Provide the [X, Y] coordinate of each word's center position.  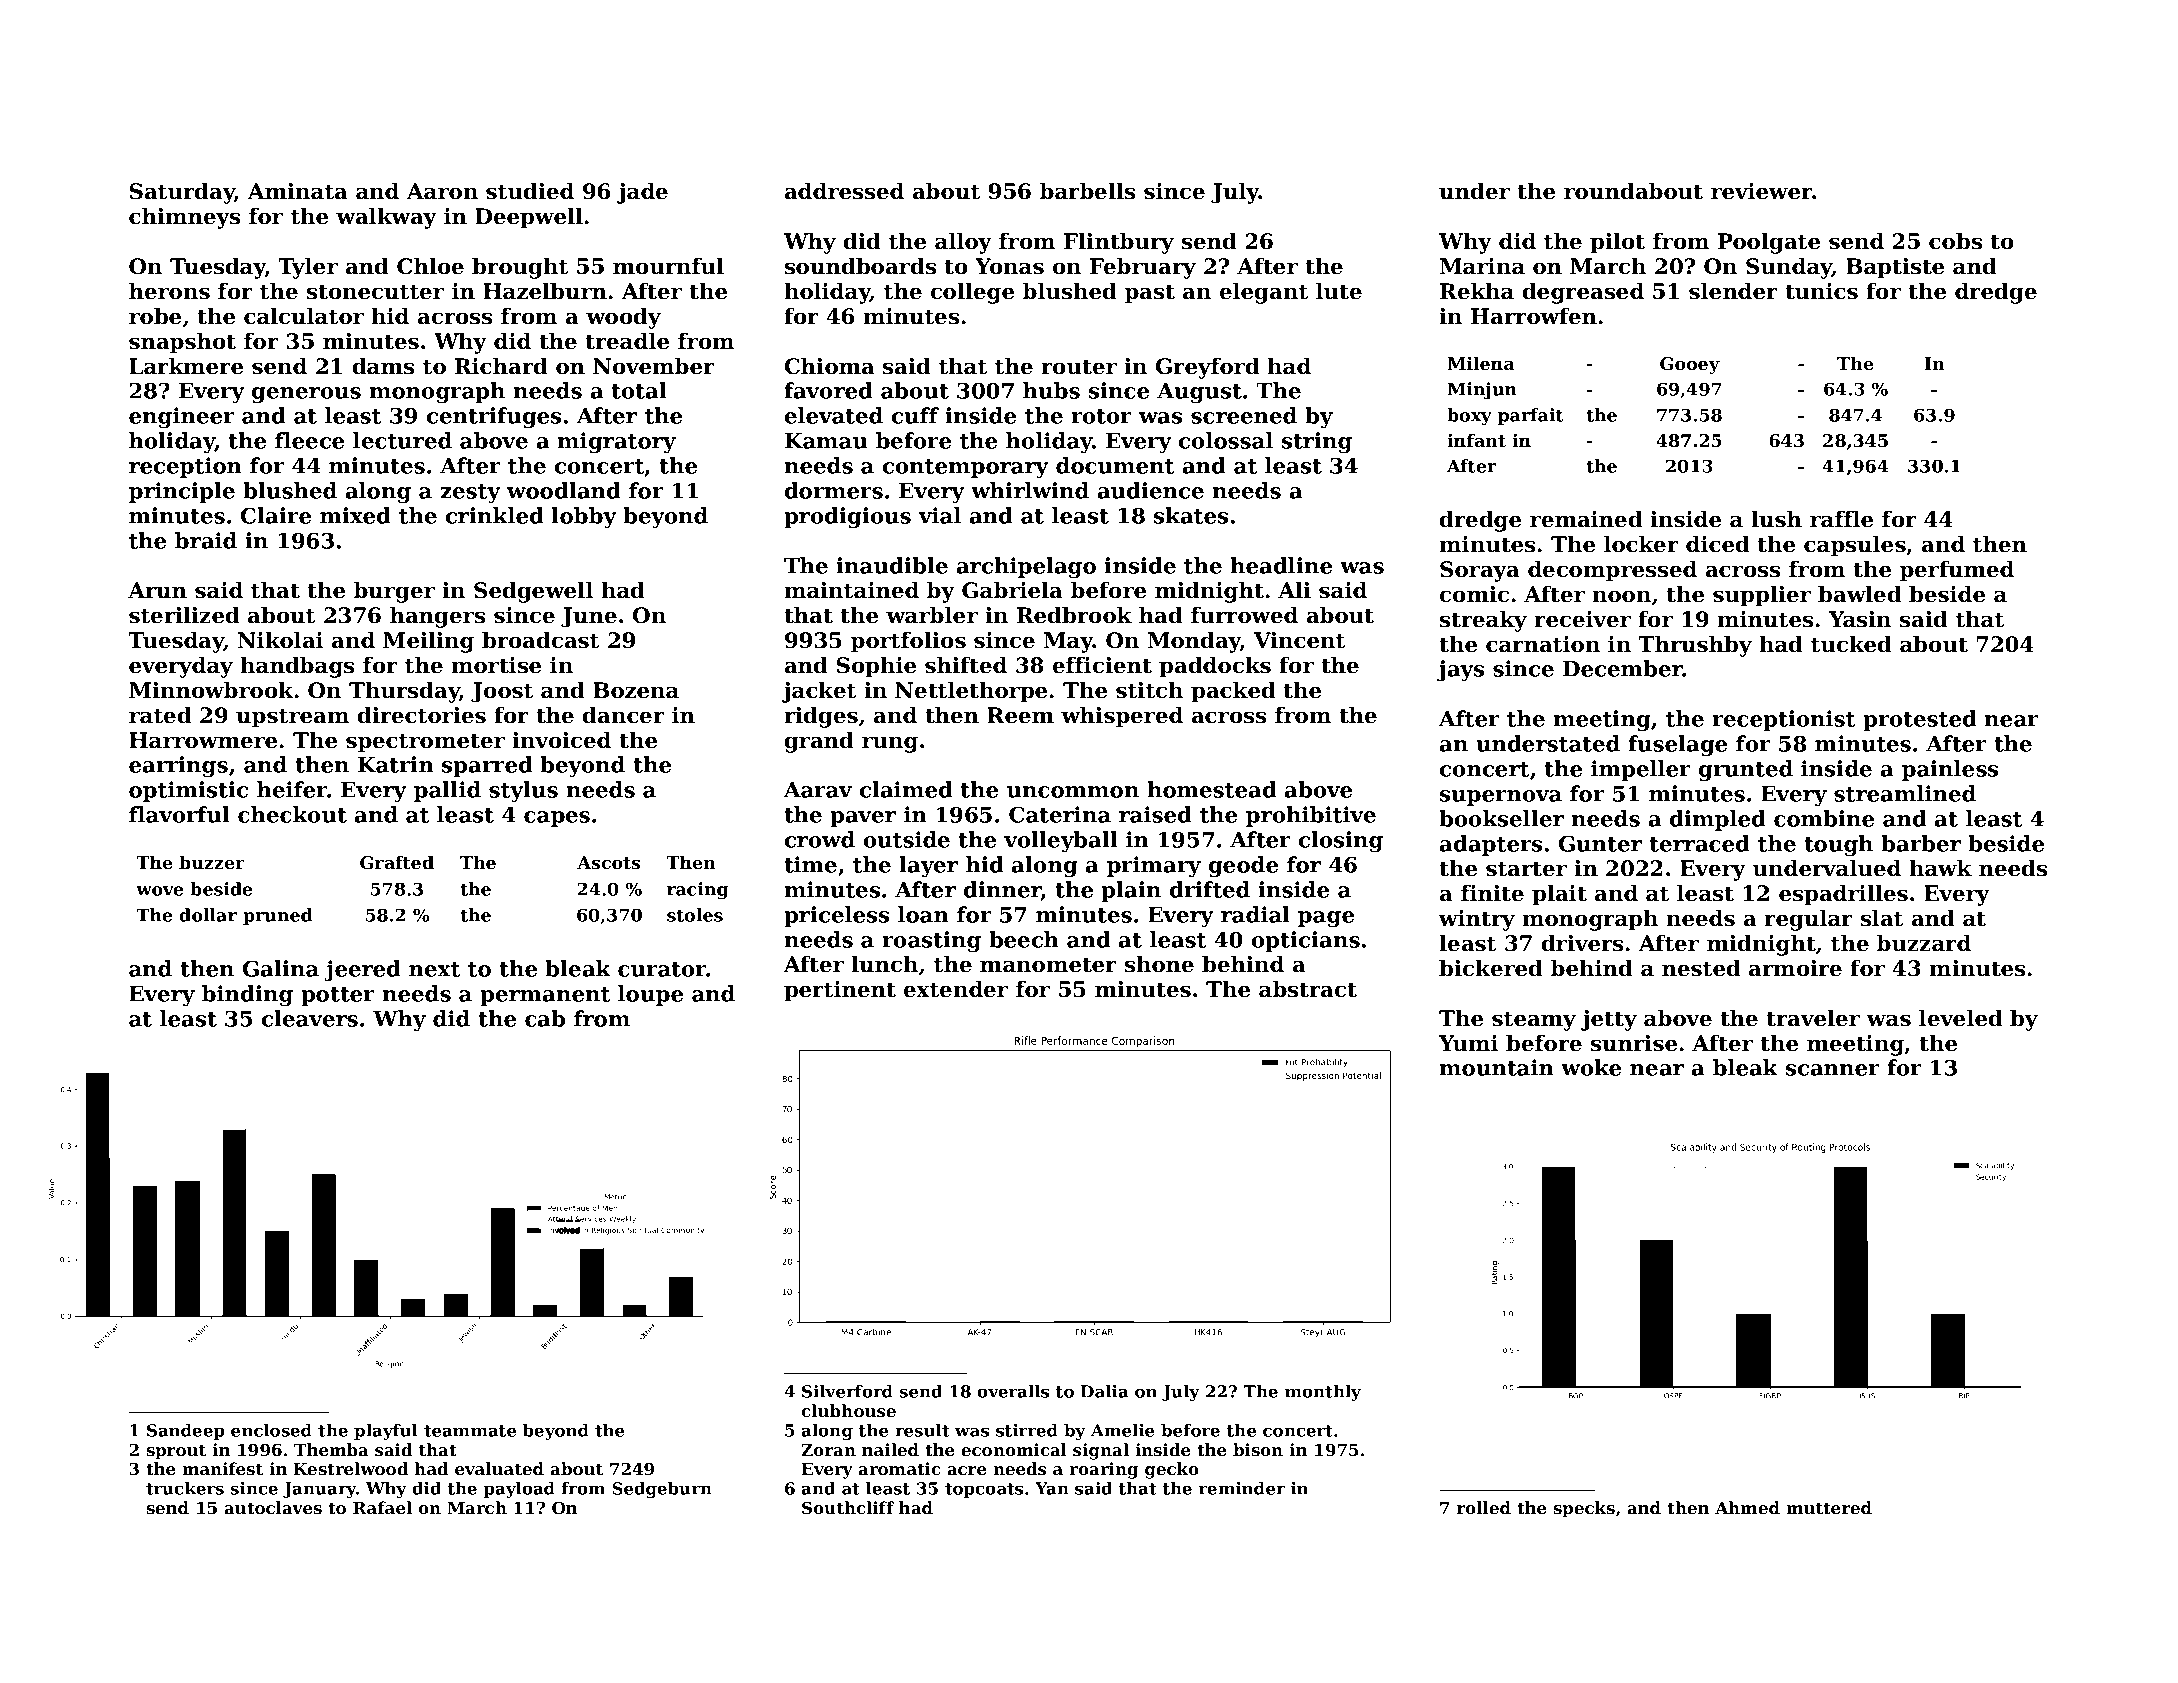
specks [1584, 1509]
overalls [1013, 1391]
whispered [1122, 717]
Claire [276, 515]
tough [1838, 845]
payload [519, 1490]
